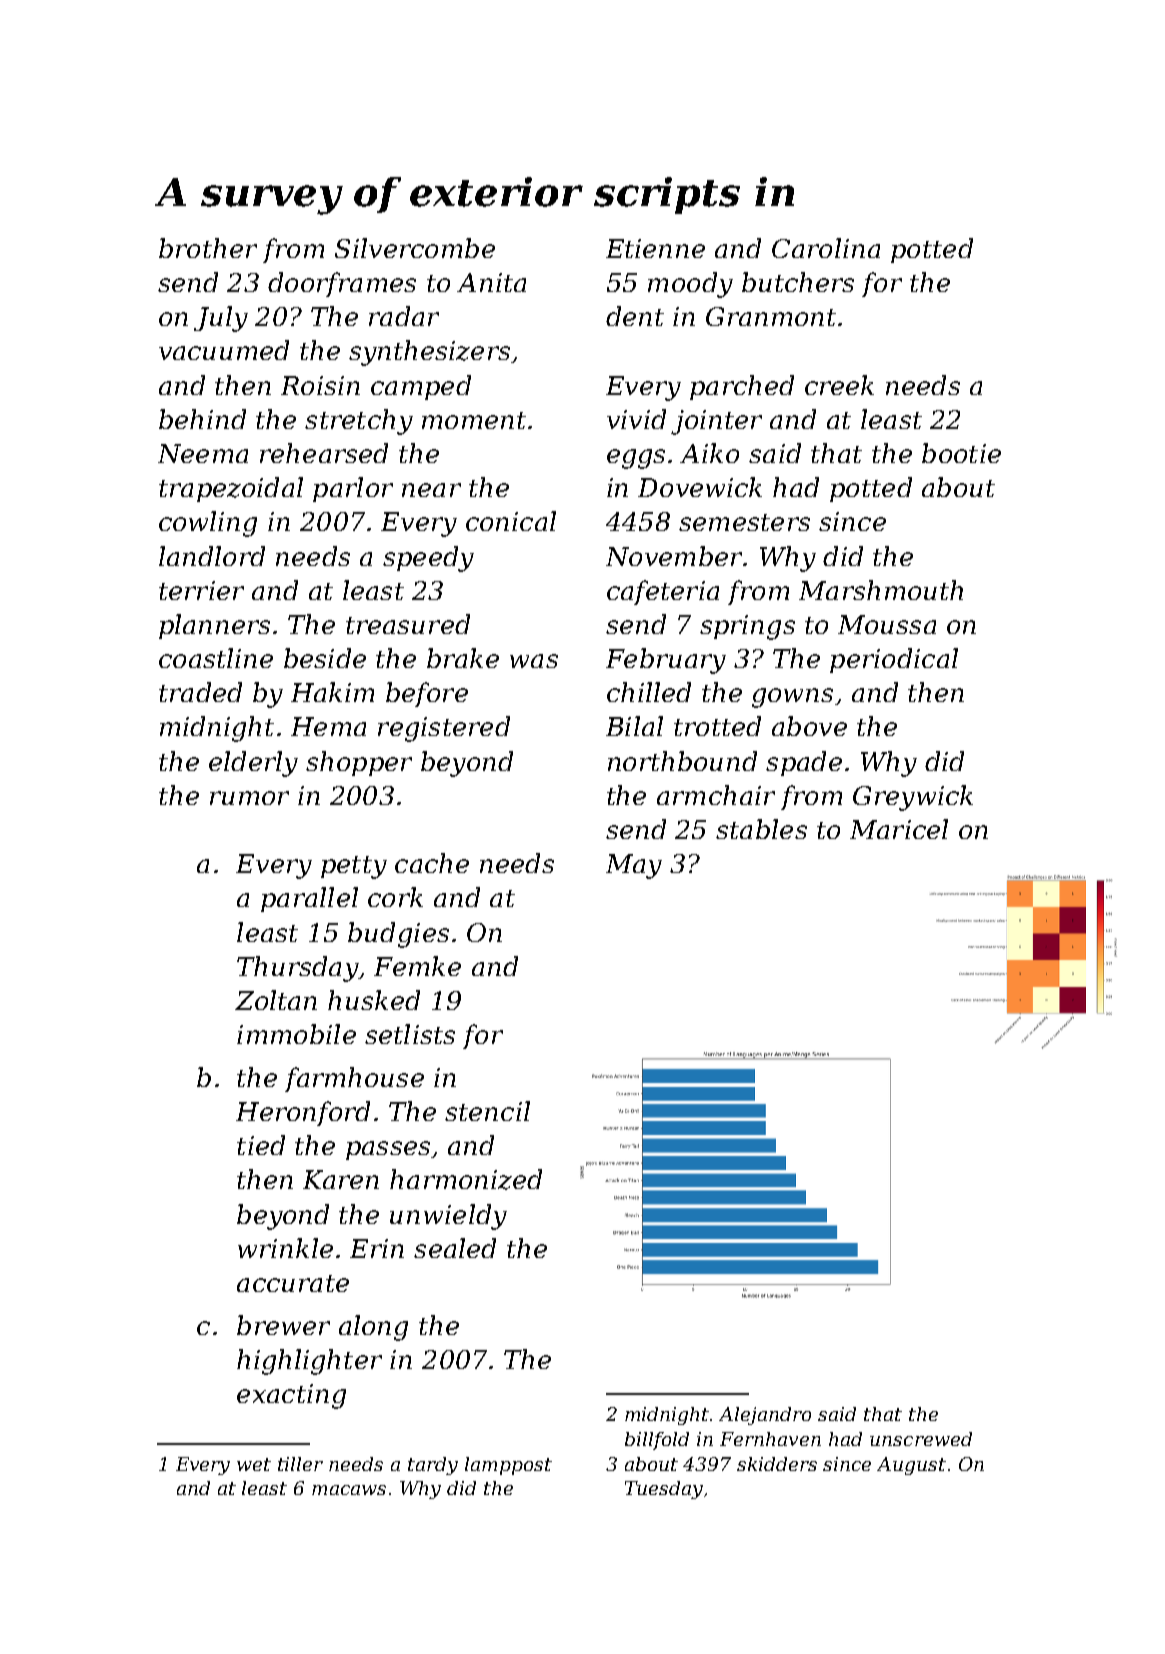 The width and height of the page is (1165, 1654). I want to click on parallel, so click(309, 899).
